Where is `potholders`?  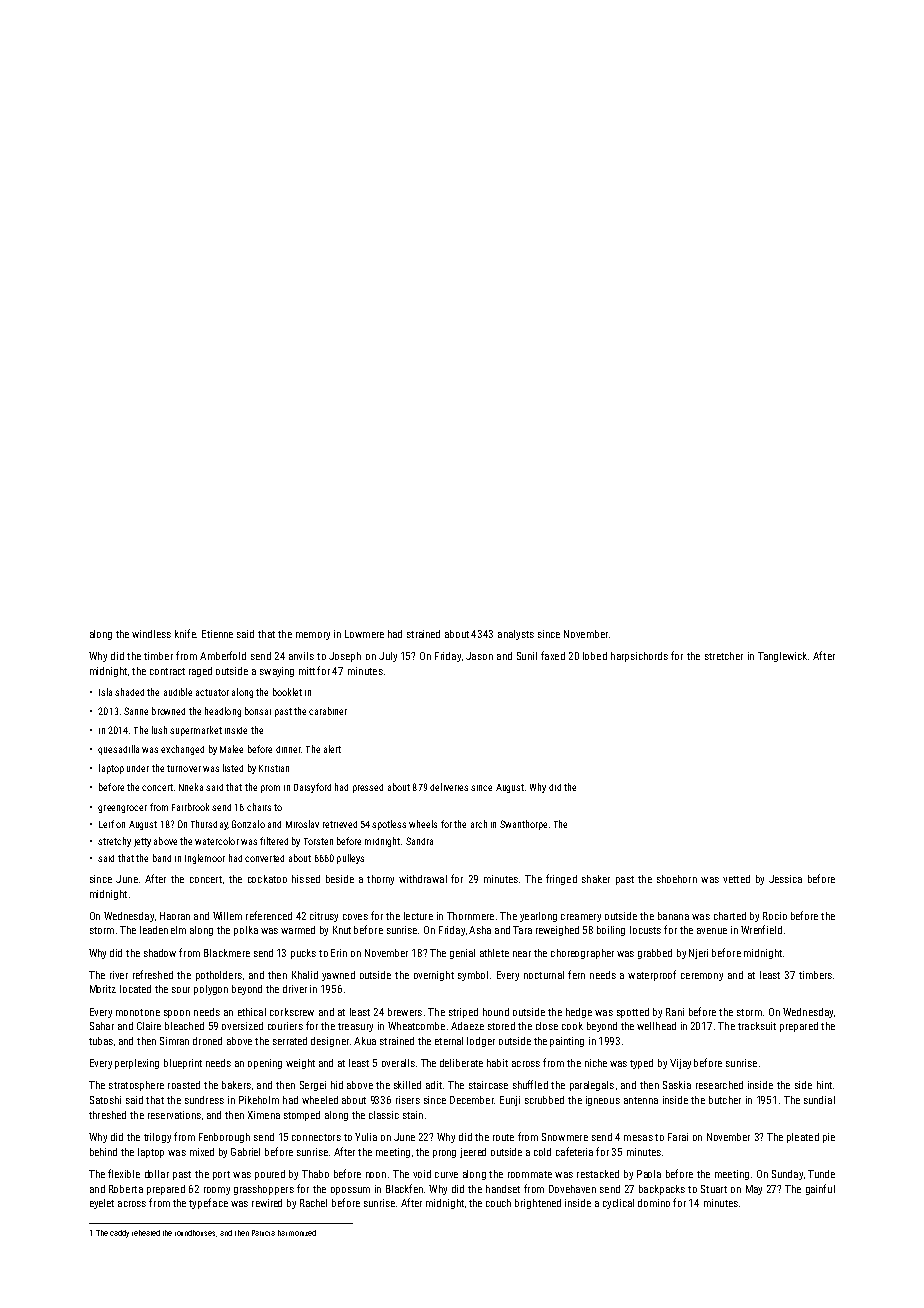 potholders is located at coordinates (219, 976).
